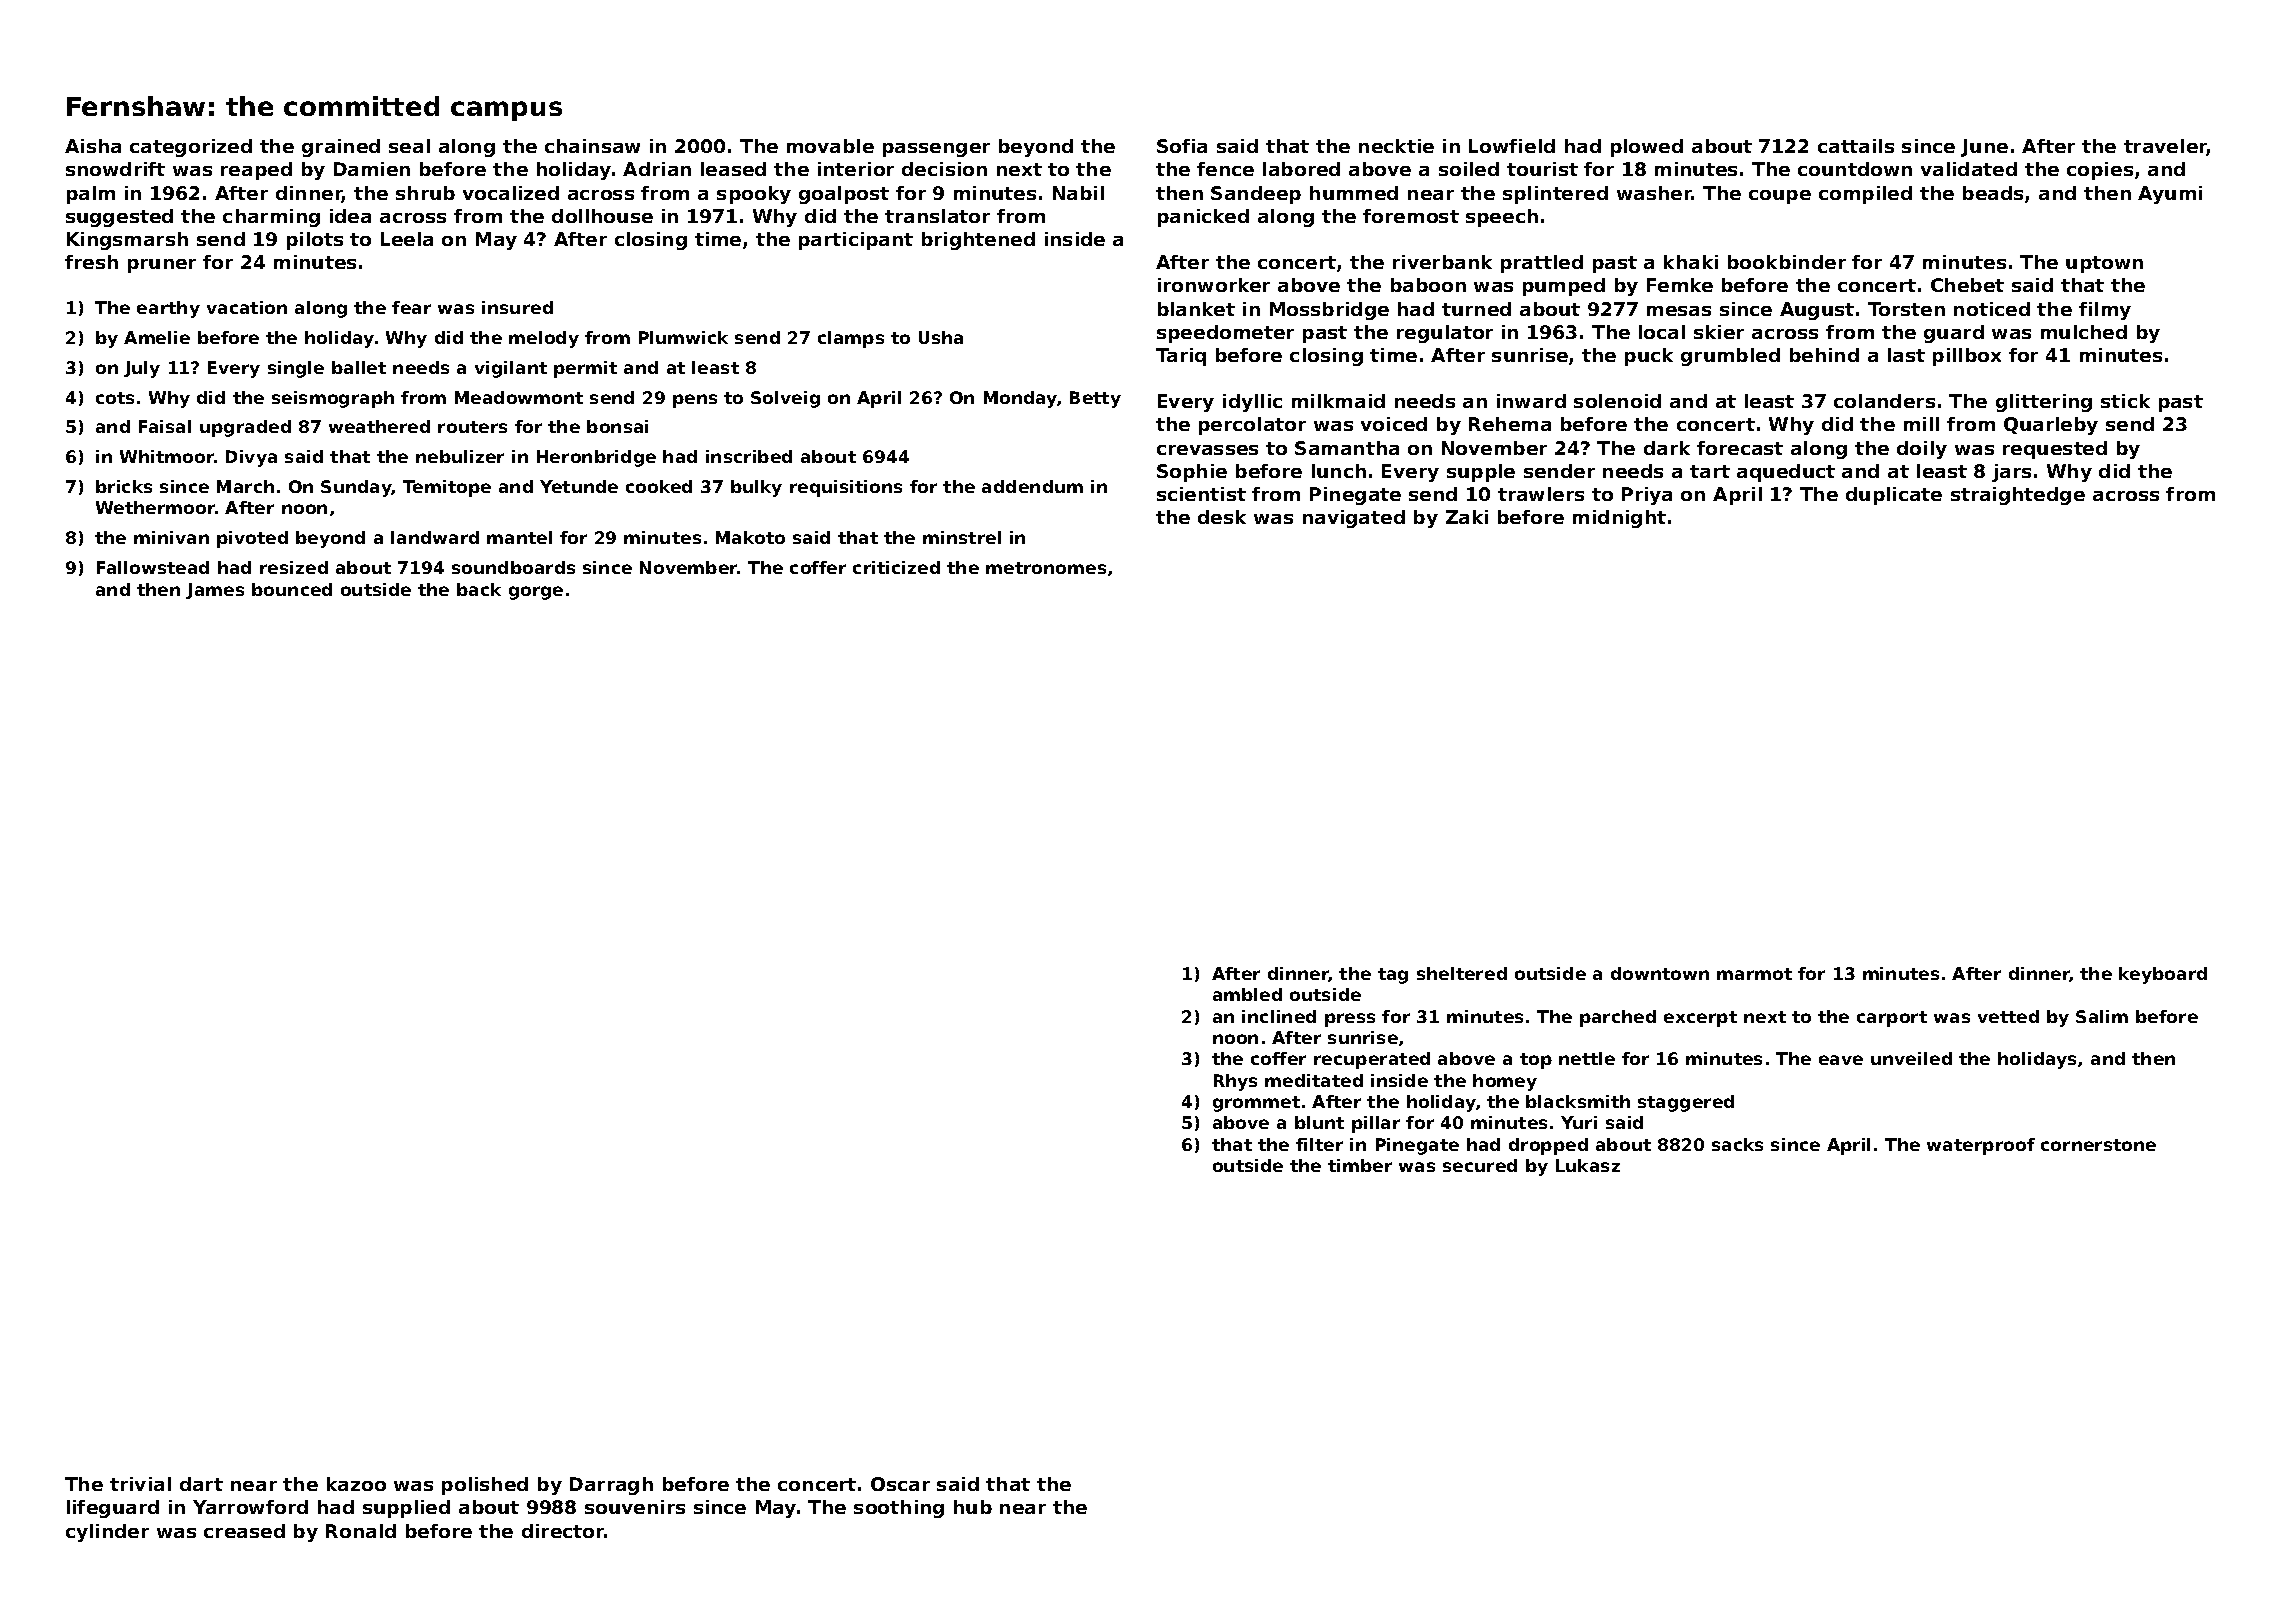 This document has height=1614, width=2282. I want to click on translator, so click(937, 216).
